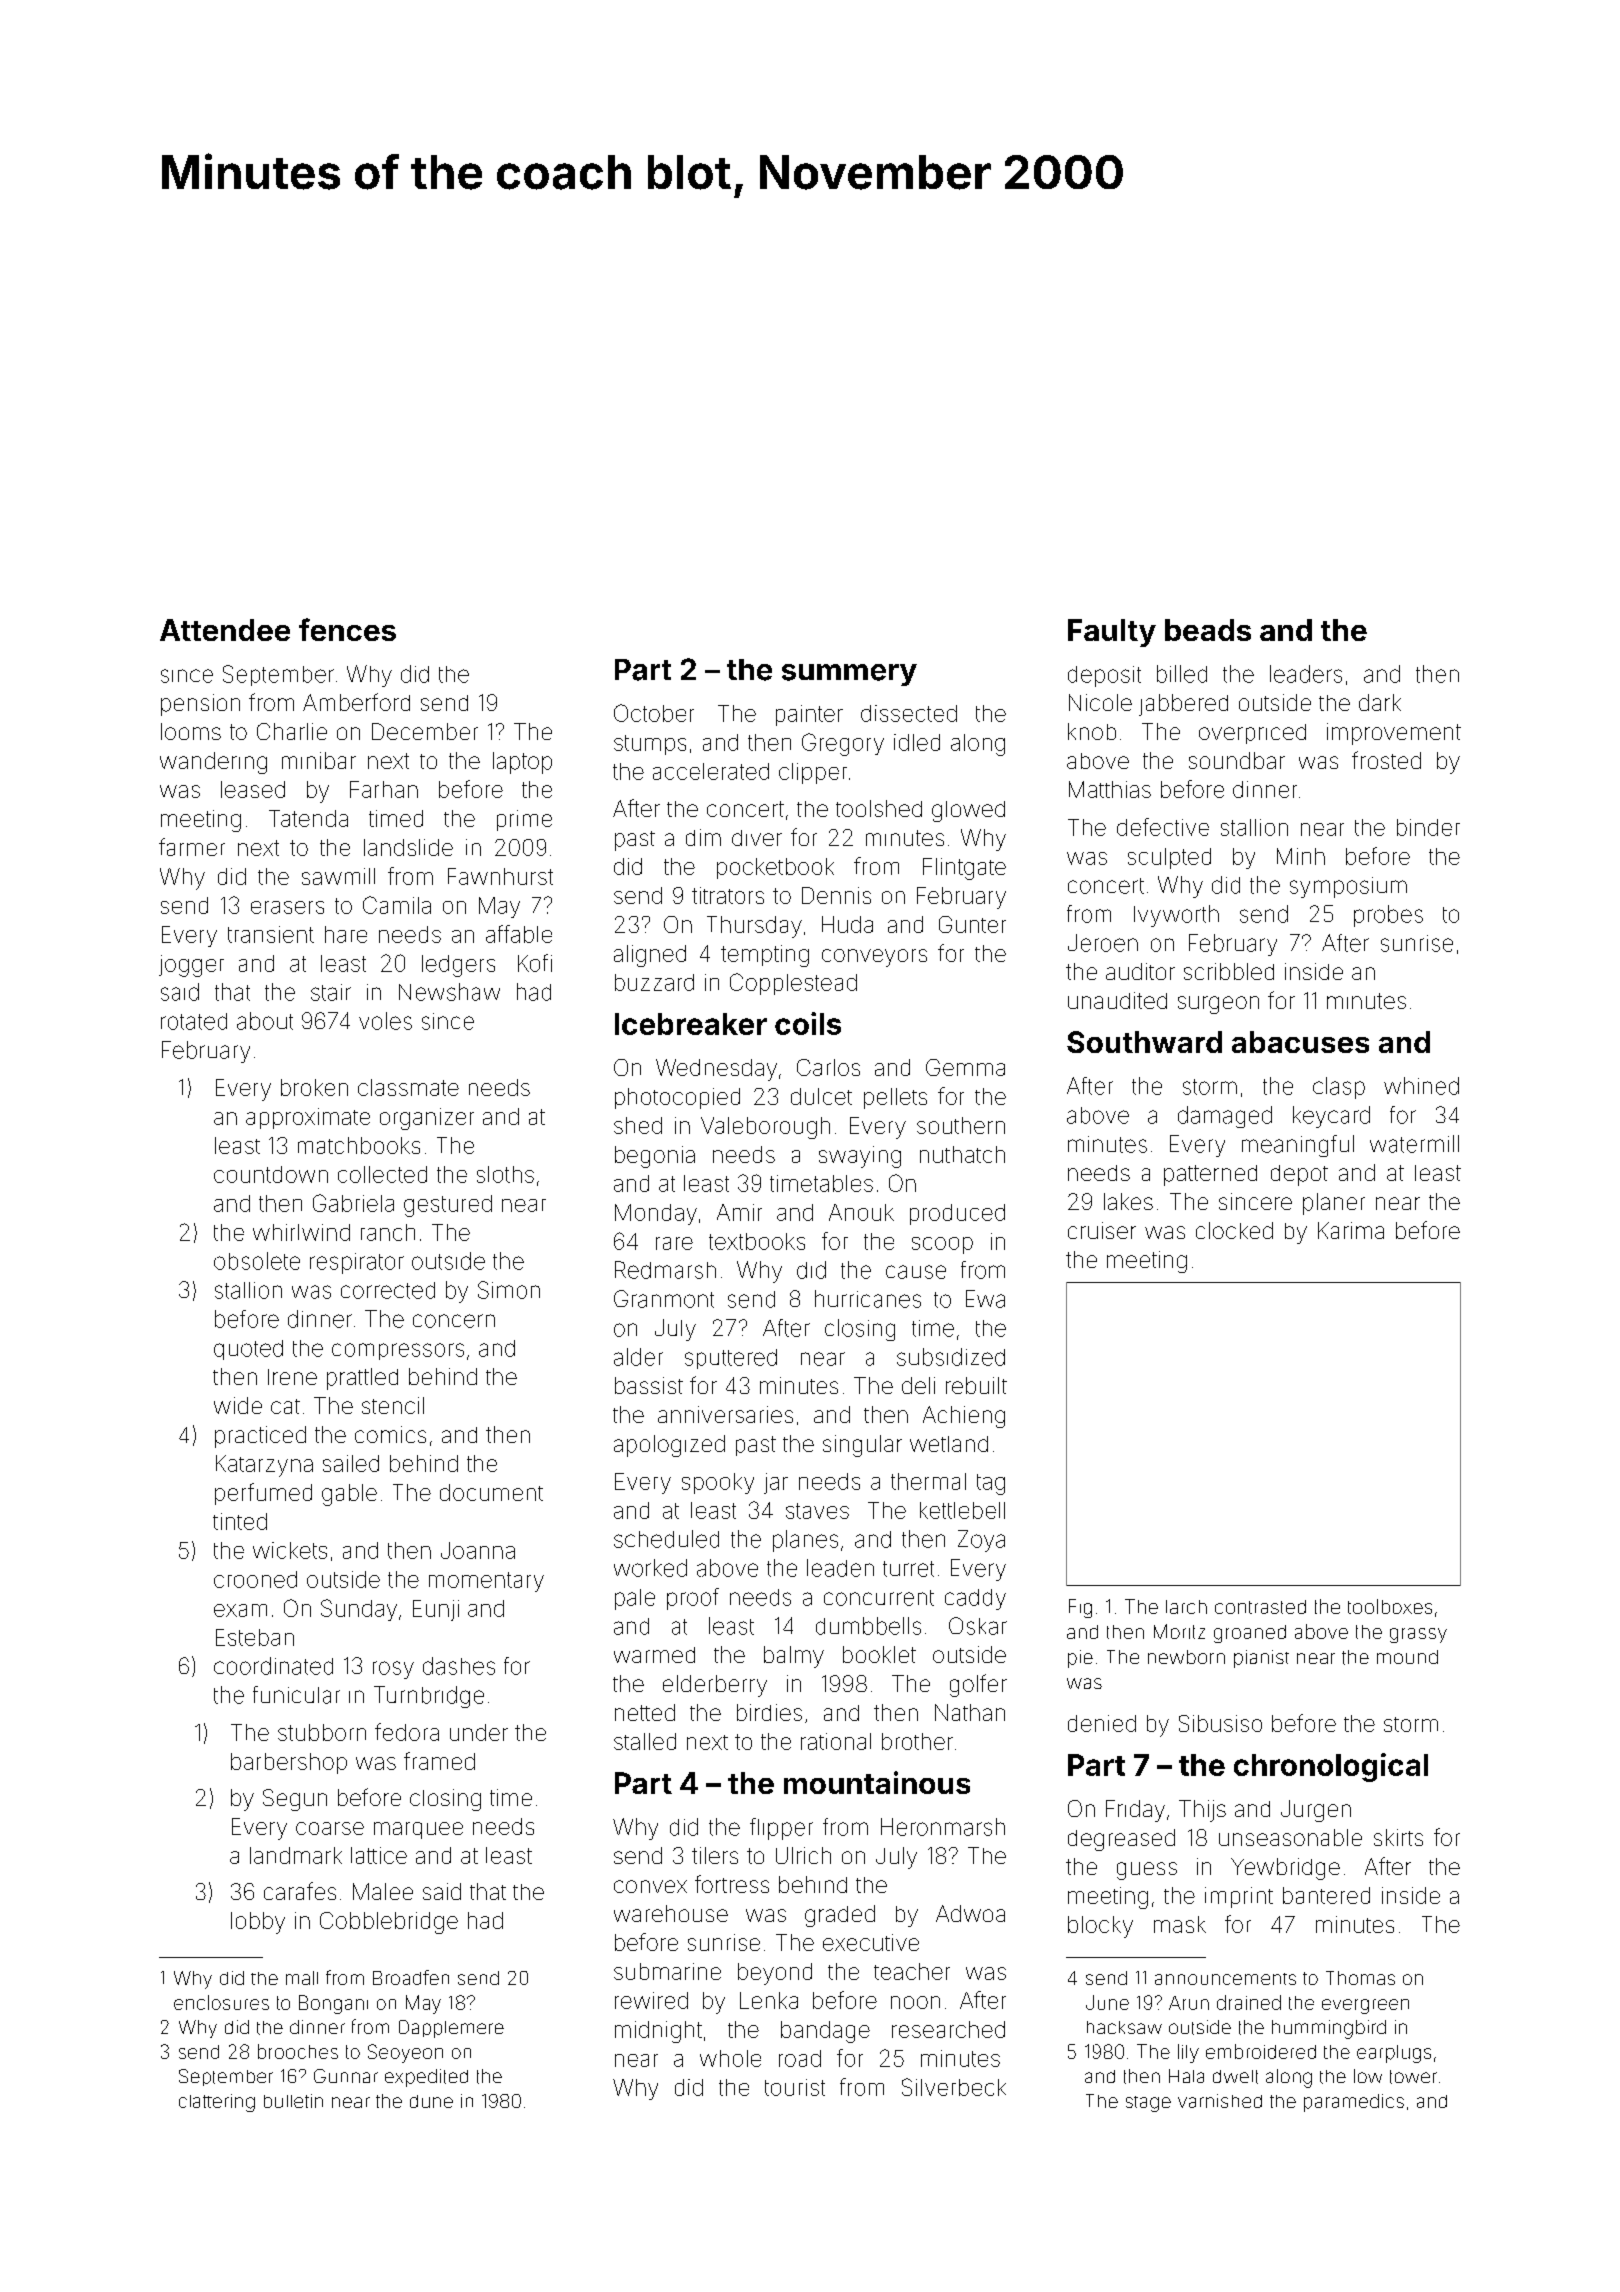  I want to click on beads, so click(1208, 630).
